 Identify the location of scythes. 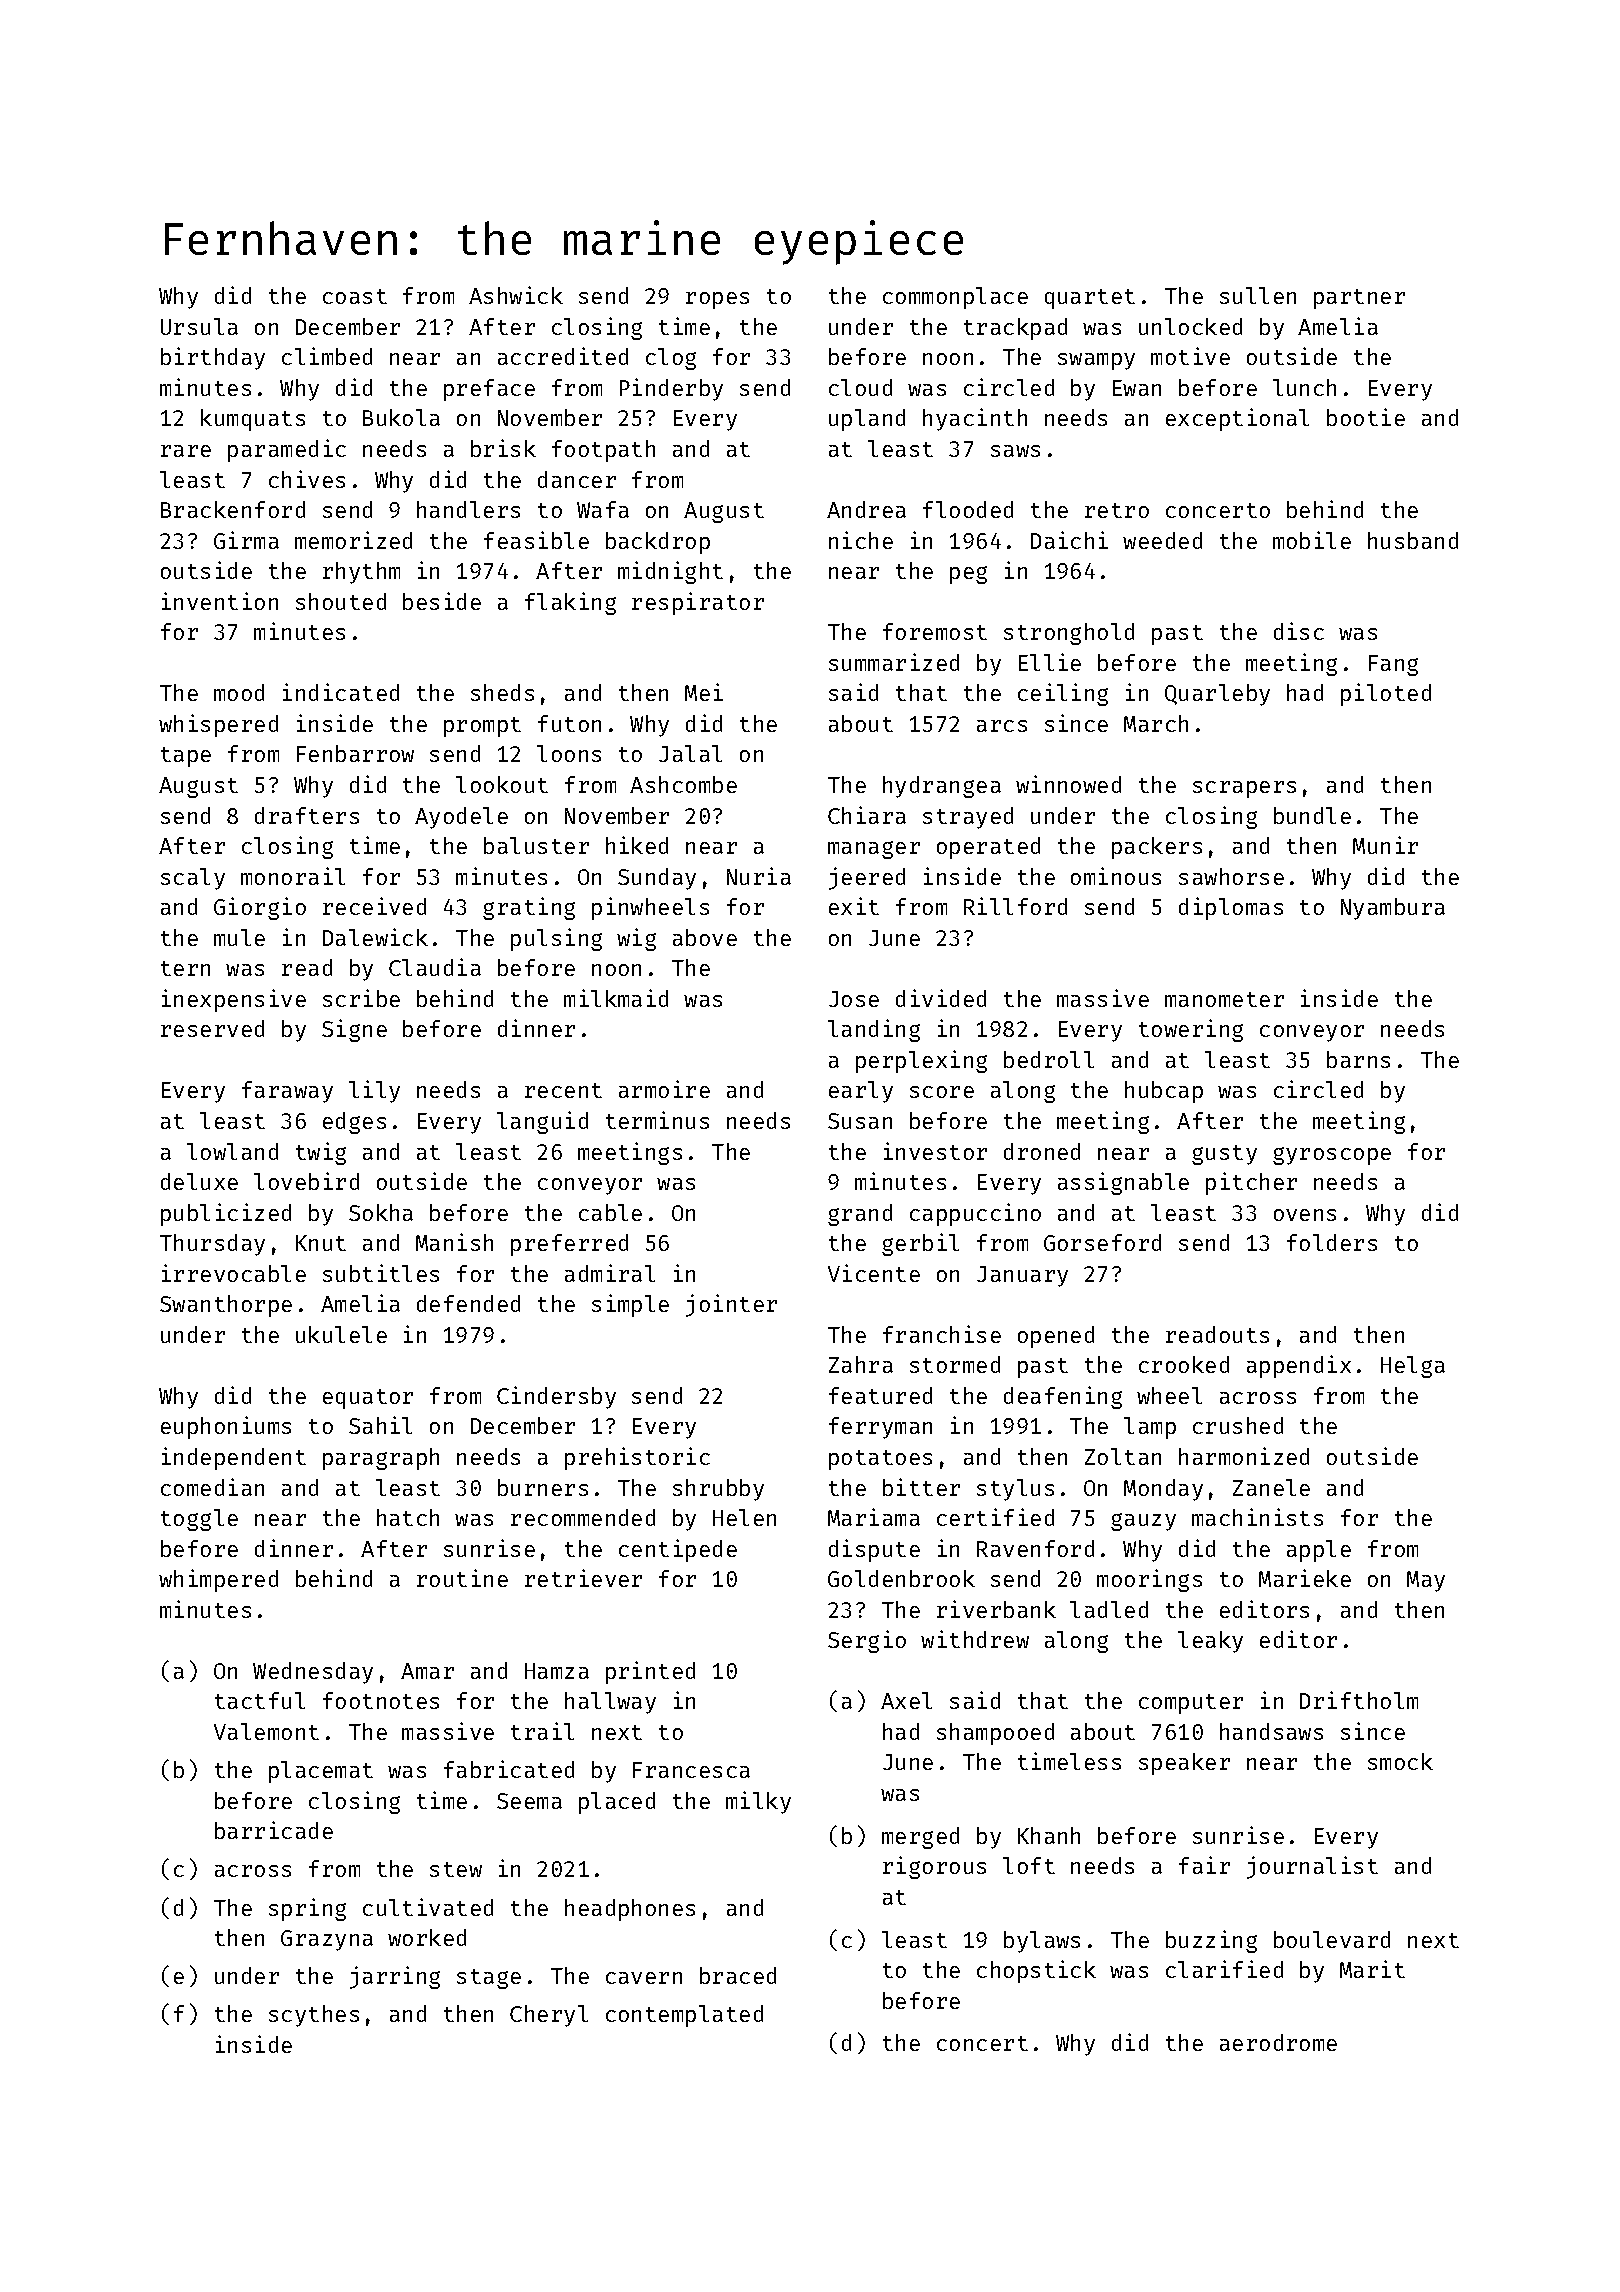
(314, 2016).
